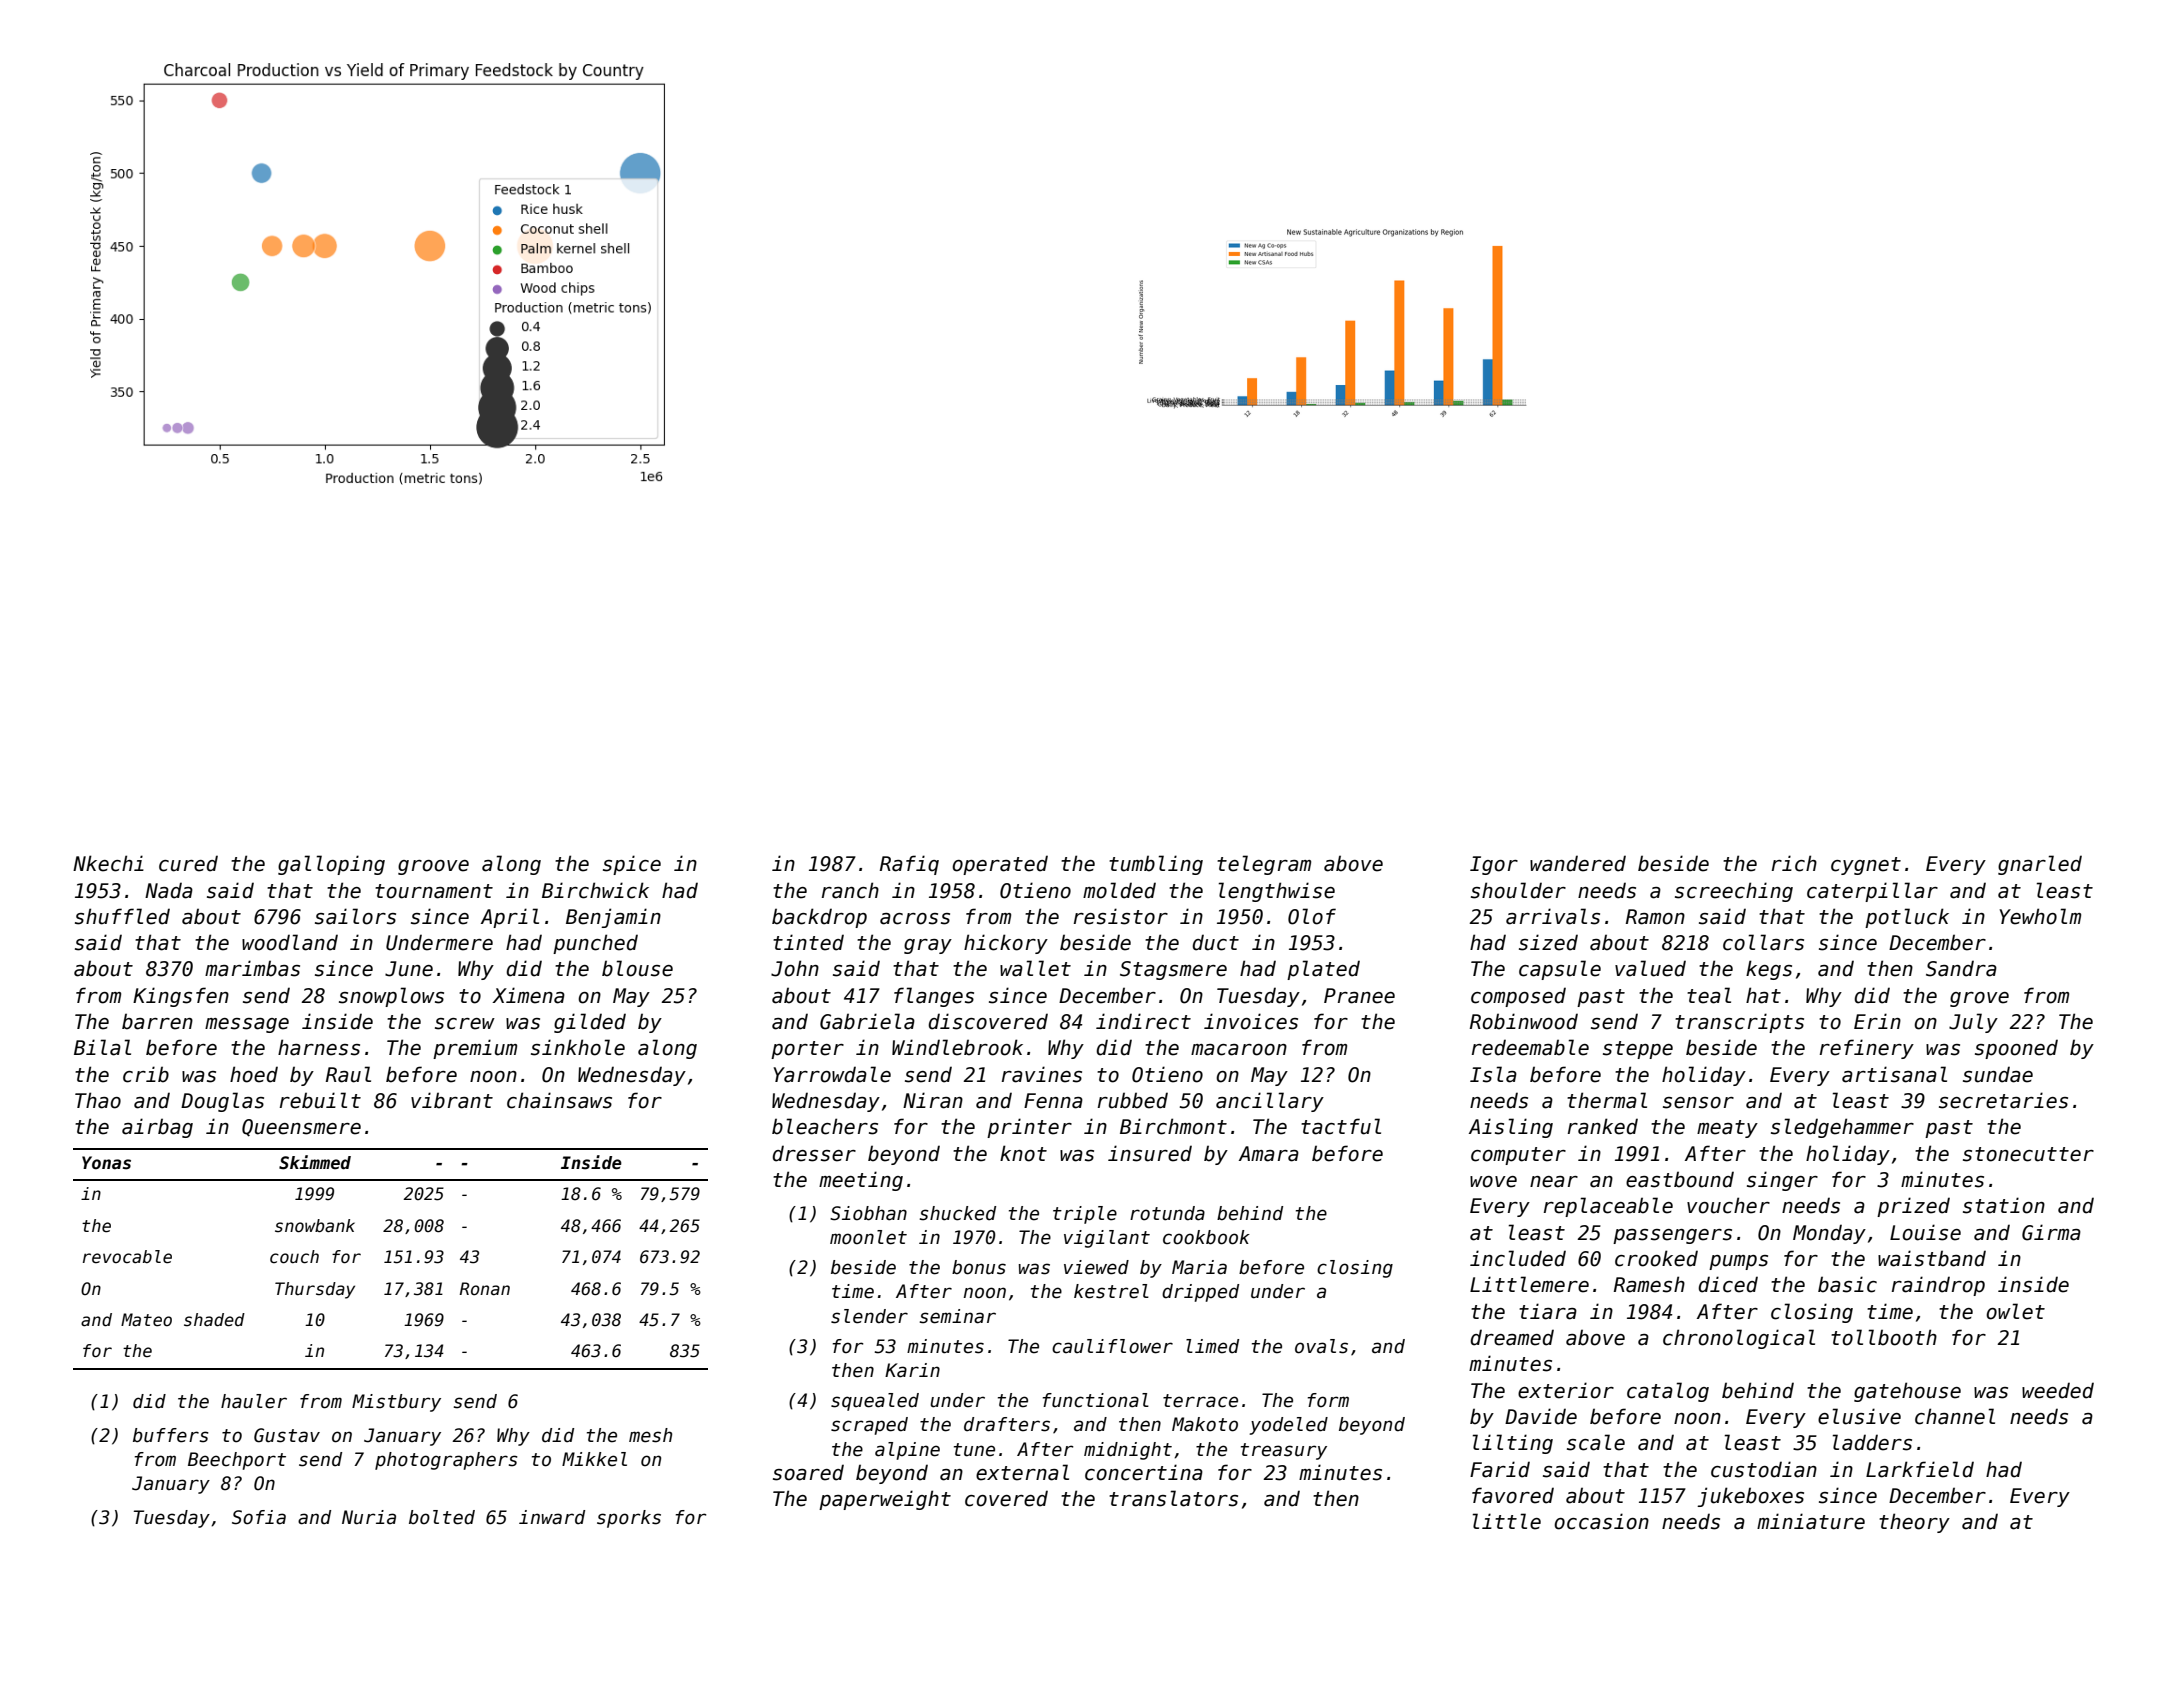 The image size is (2178, 1683). I want to click on tollbooth, so click(1884, 1337).
